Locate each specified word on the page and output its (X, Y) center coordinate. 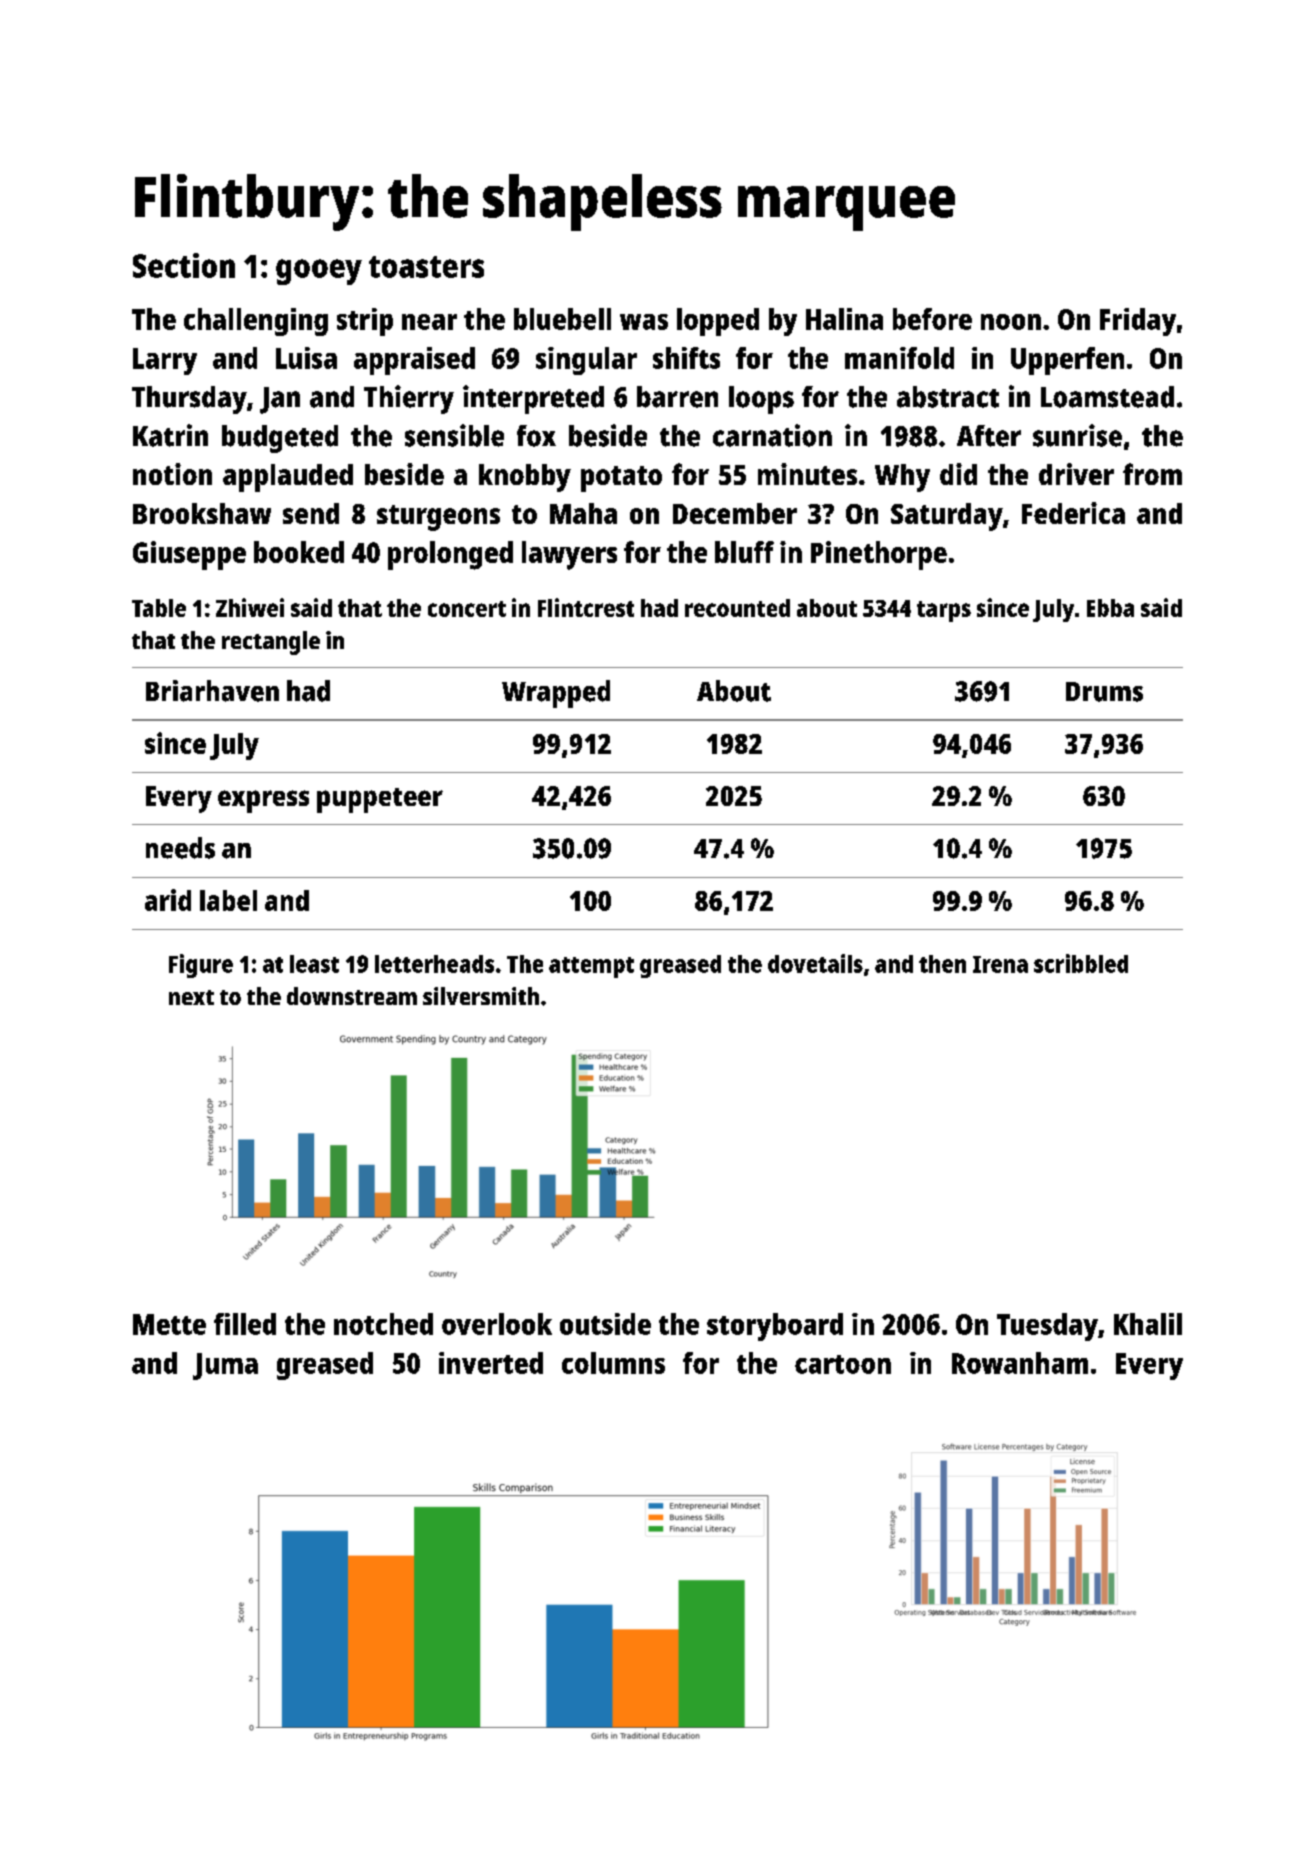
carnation (772, 435)
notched (383, 1324)
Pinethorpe (879, 555)
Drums (1104, 692)
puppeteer (380, 800)
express (263, 801)
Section (184, 265)
